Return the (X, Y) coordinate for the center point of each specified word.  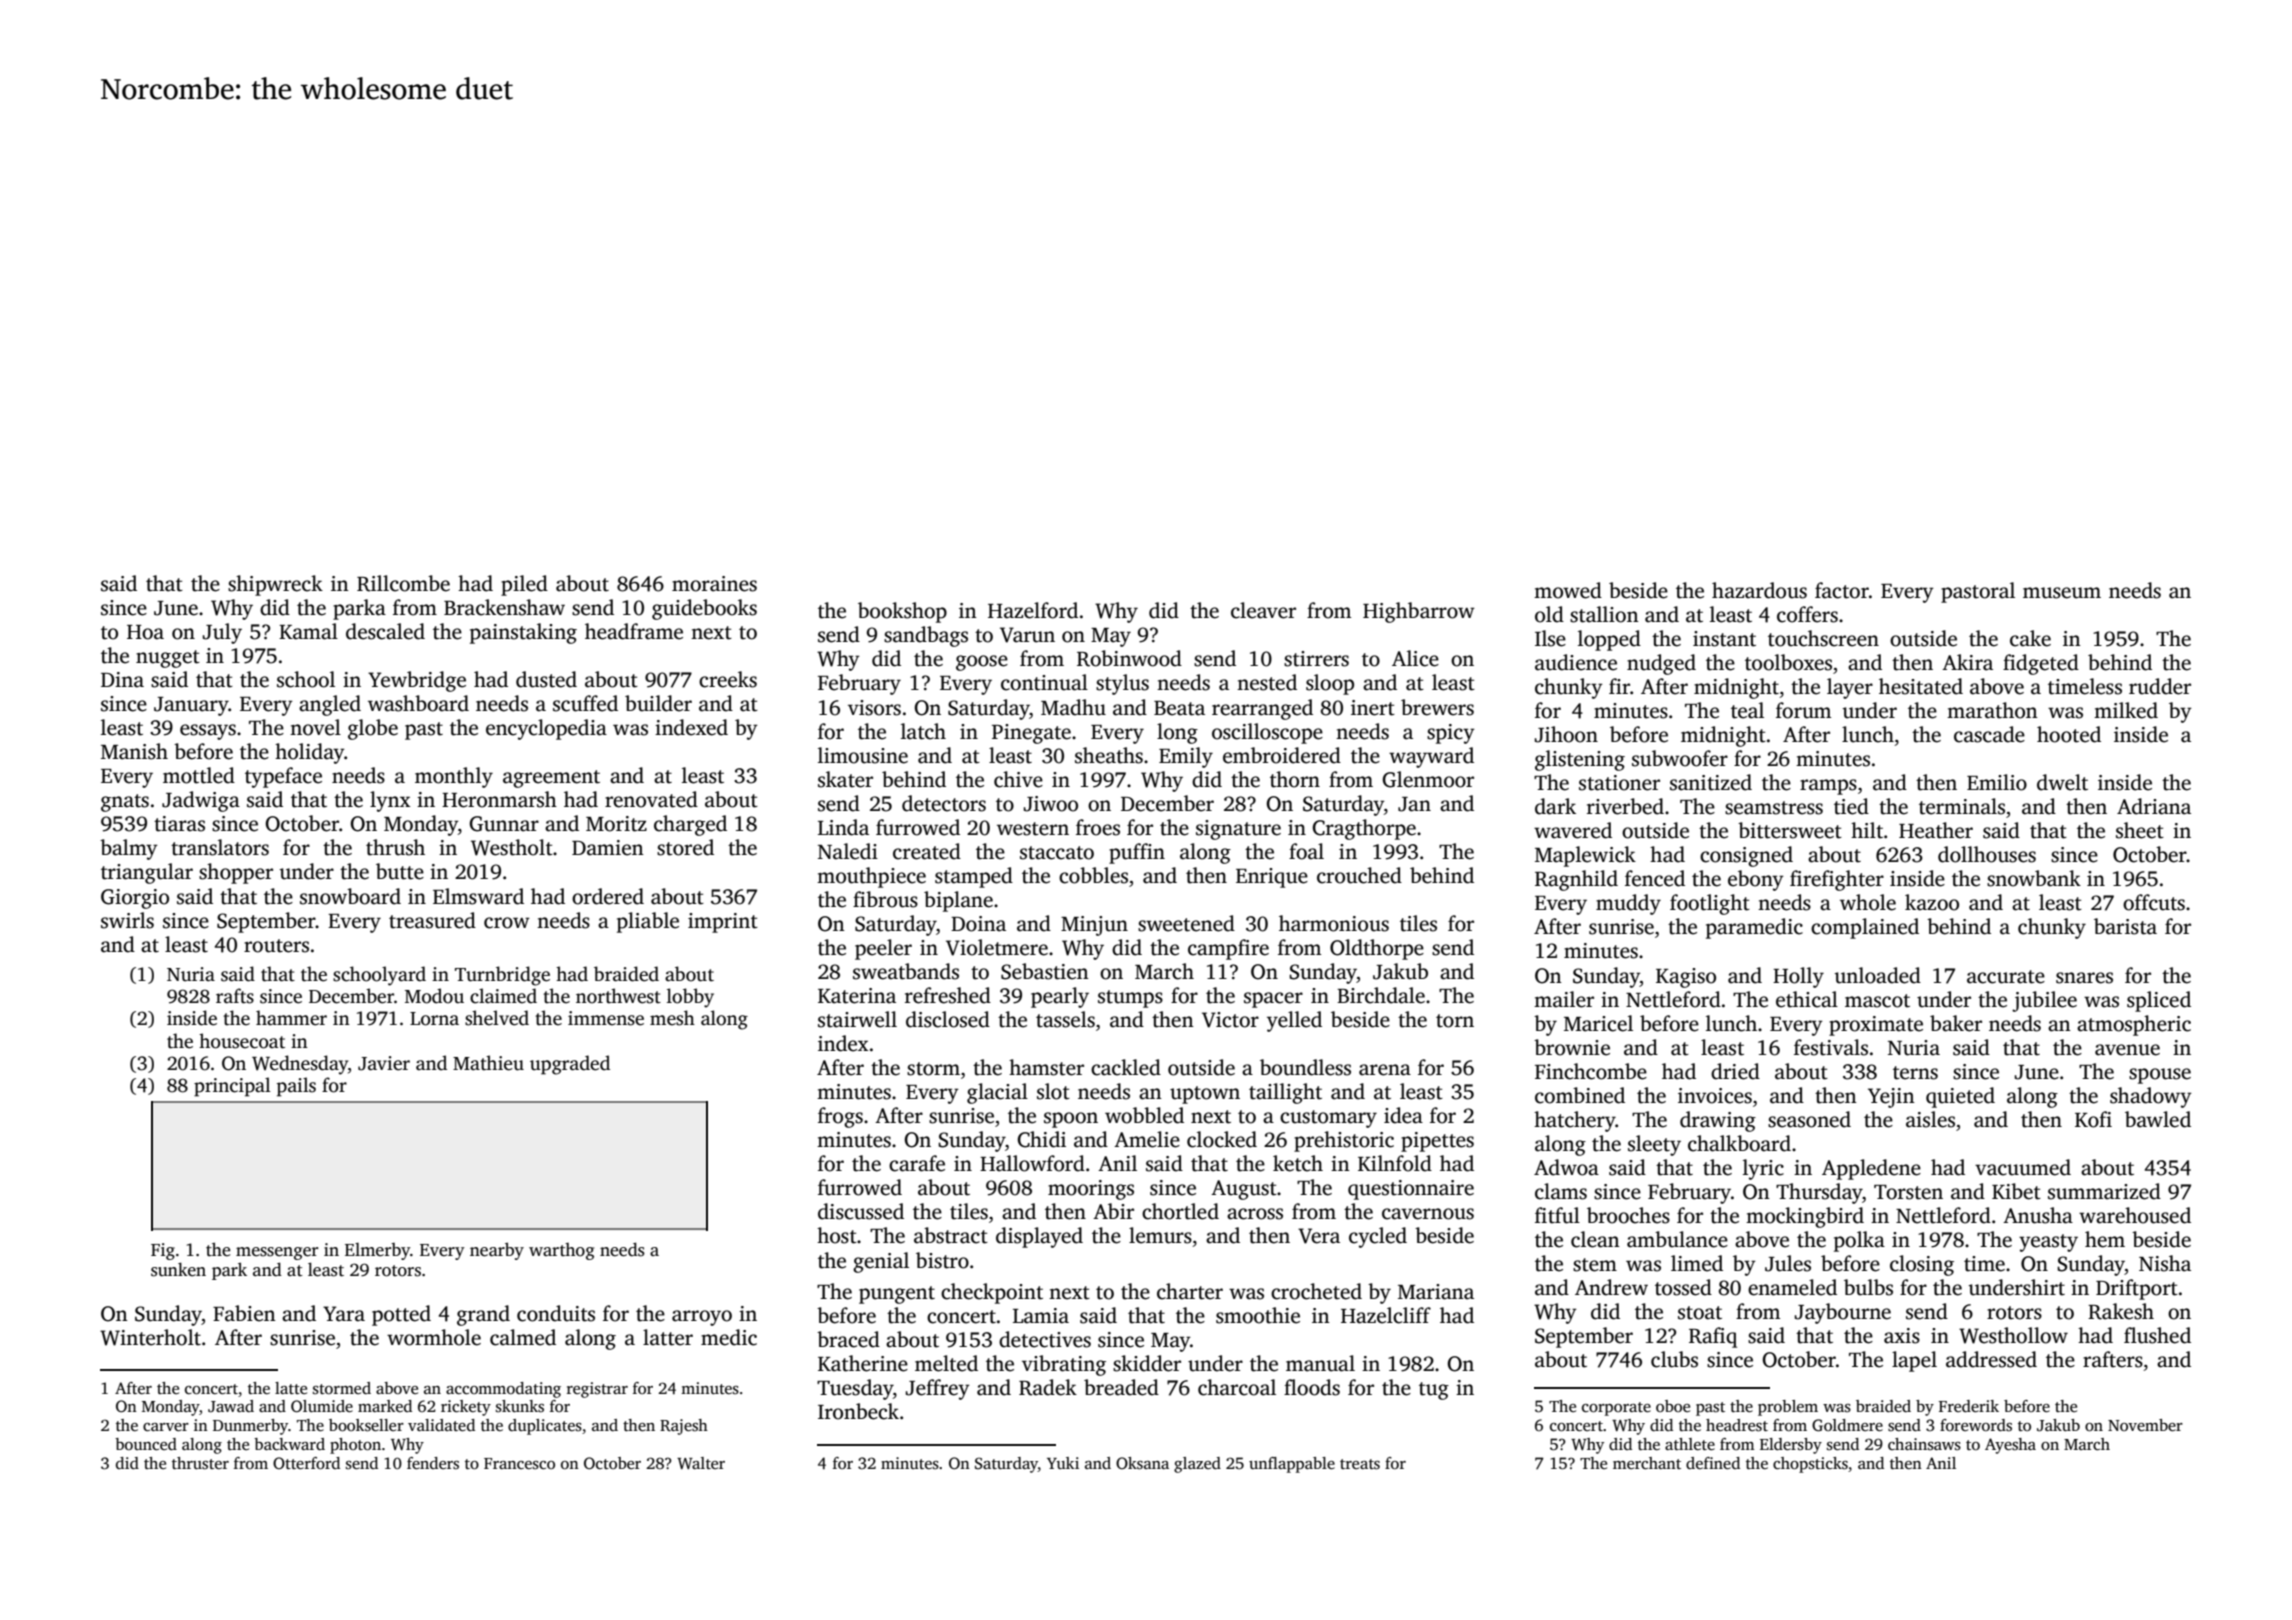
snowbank (2034, 878)
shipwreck (275, 585)
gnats (125, 803)
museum (2062, 593)
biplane (958, 901)
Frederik (1969, 1406)
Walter (701, 1463)
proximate (1876, 1026)
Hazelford (1033, 610)
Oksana (1142, 1463)
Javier (384, 1063)
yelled (1294, 1021)
